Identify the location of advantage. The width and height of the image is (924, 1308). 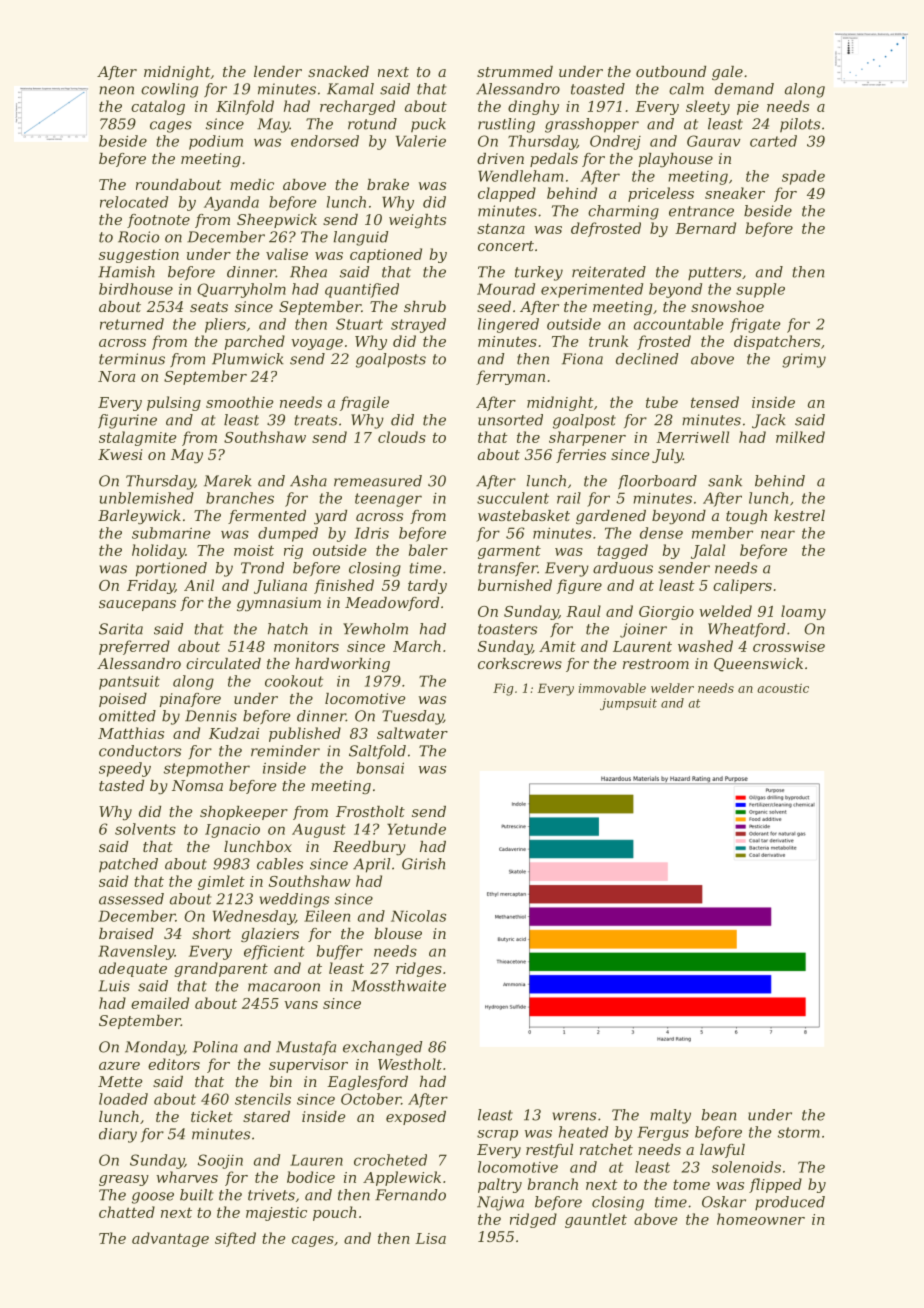
(170, 1239).
